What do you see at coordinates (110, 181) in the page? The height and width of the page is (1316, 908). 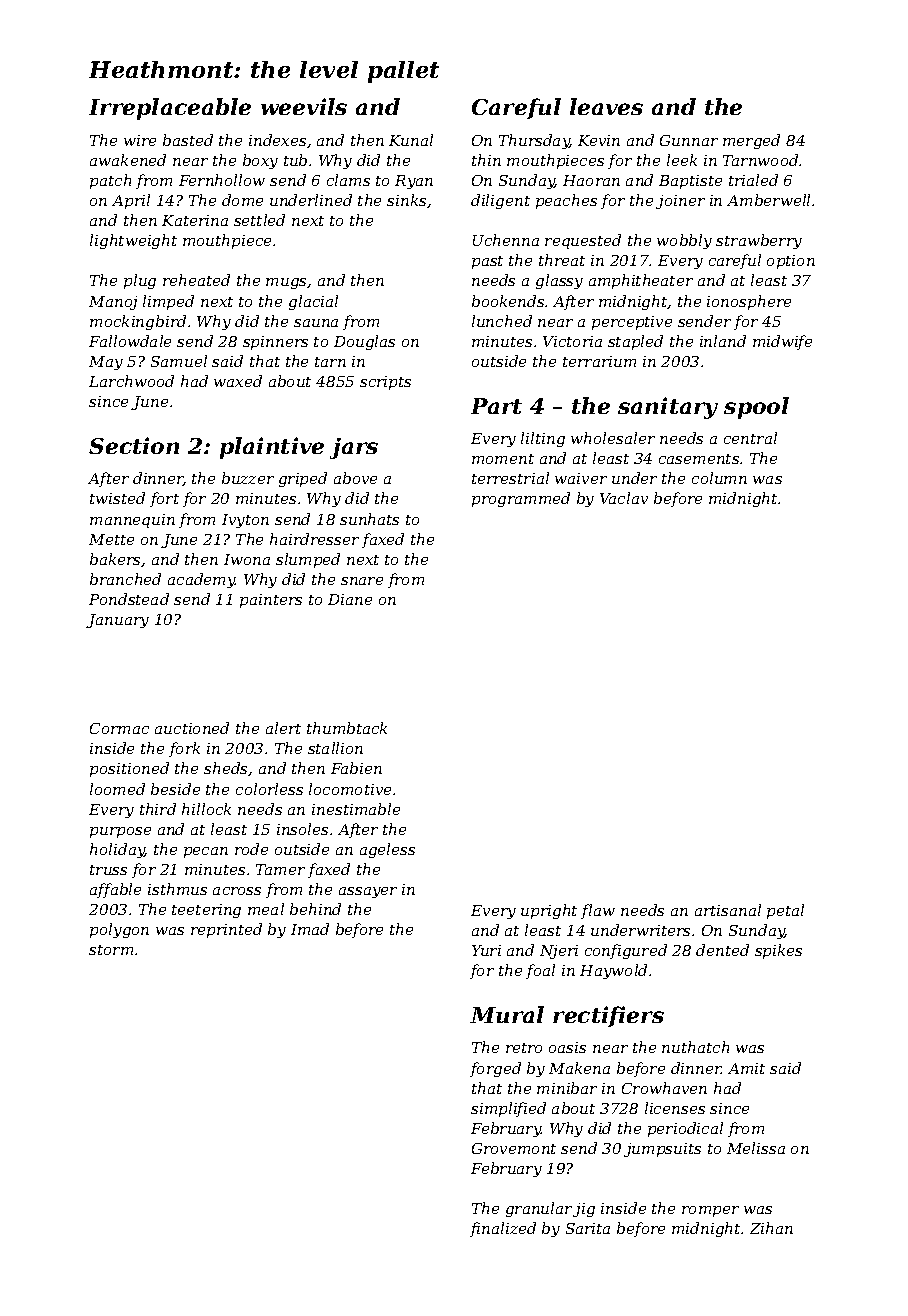 I see `patch` at bounding box center [110, 181].
